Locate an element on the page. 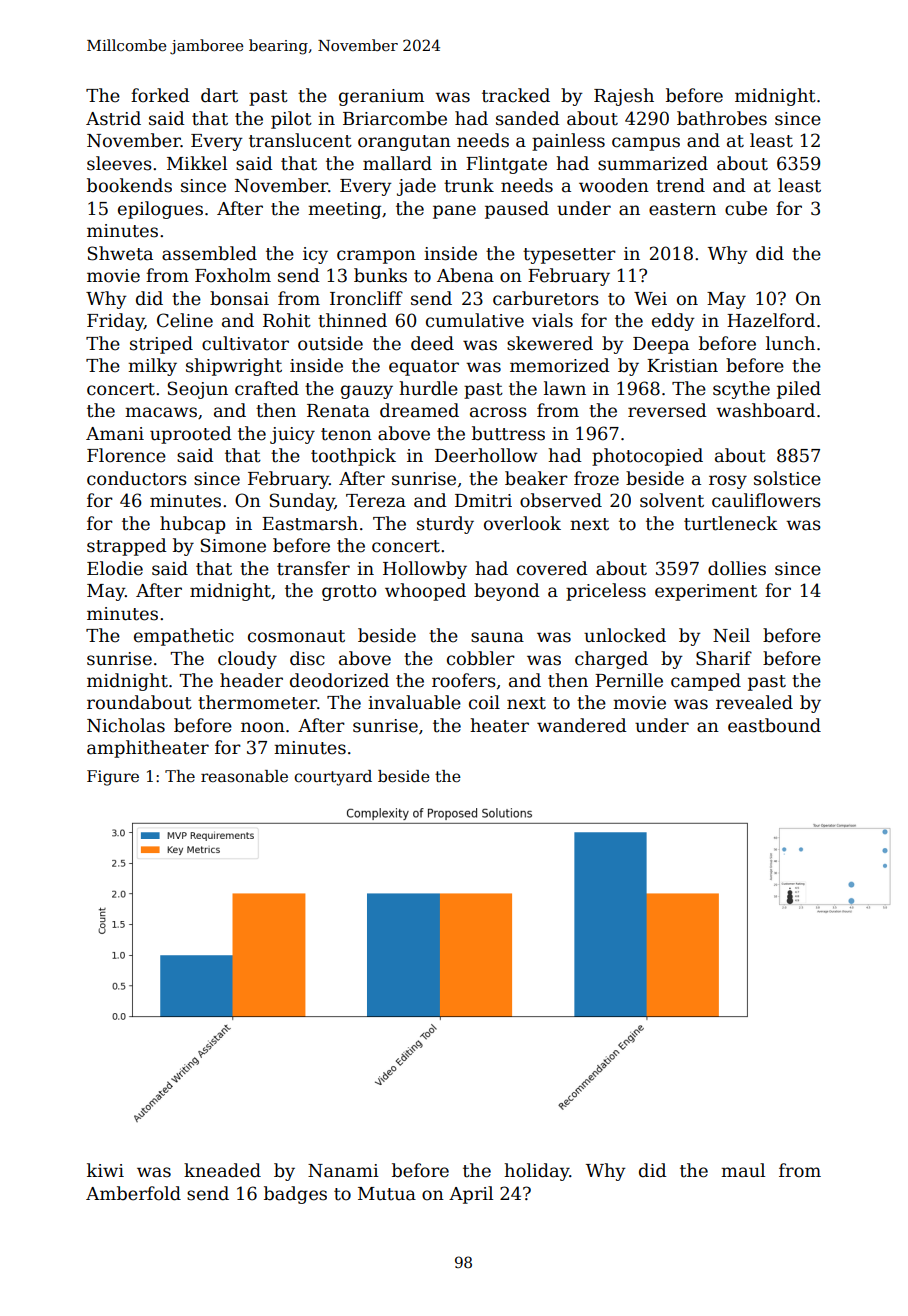 The image size is (908, 1316). kiwi is located at coordinates (105, 1170).
